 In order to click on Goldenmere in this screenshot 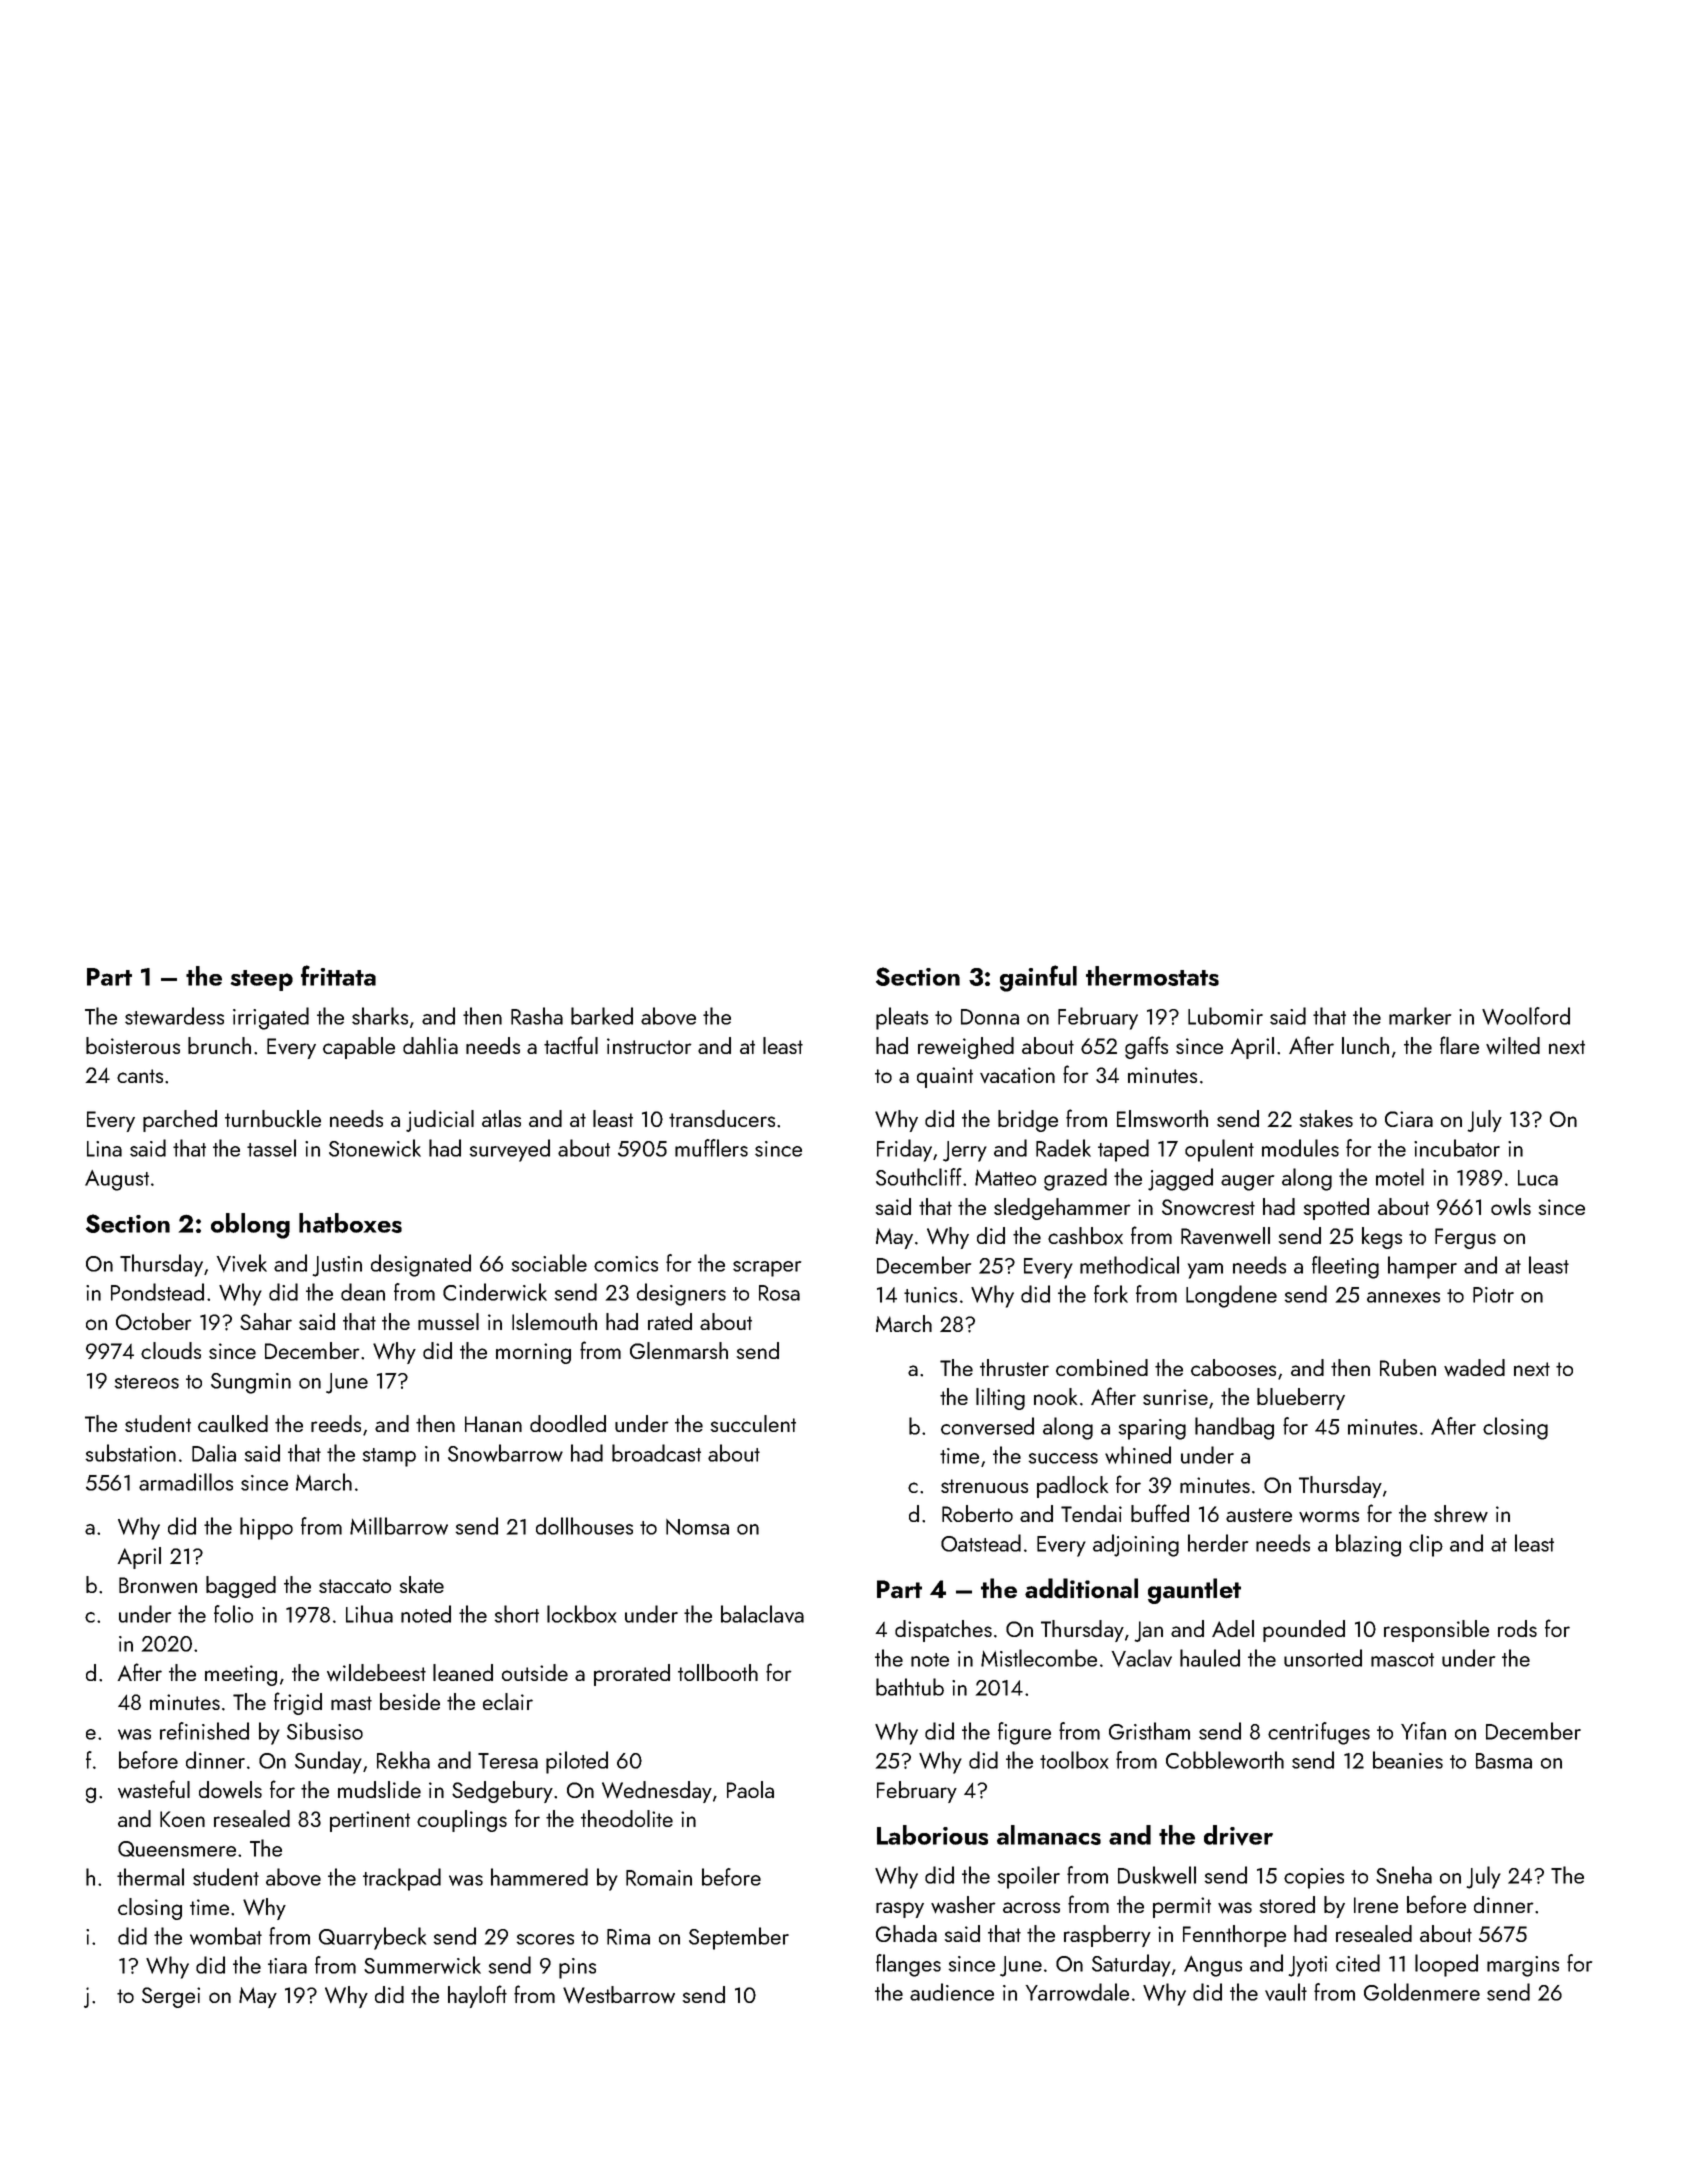, I will do `click(1422, 1992)`.
